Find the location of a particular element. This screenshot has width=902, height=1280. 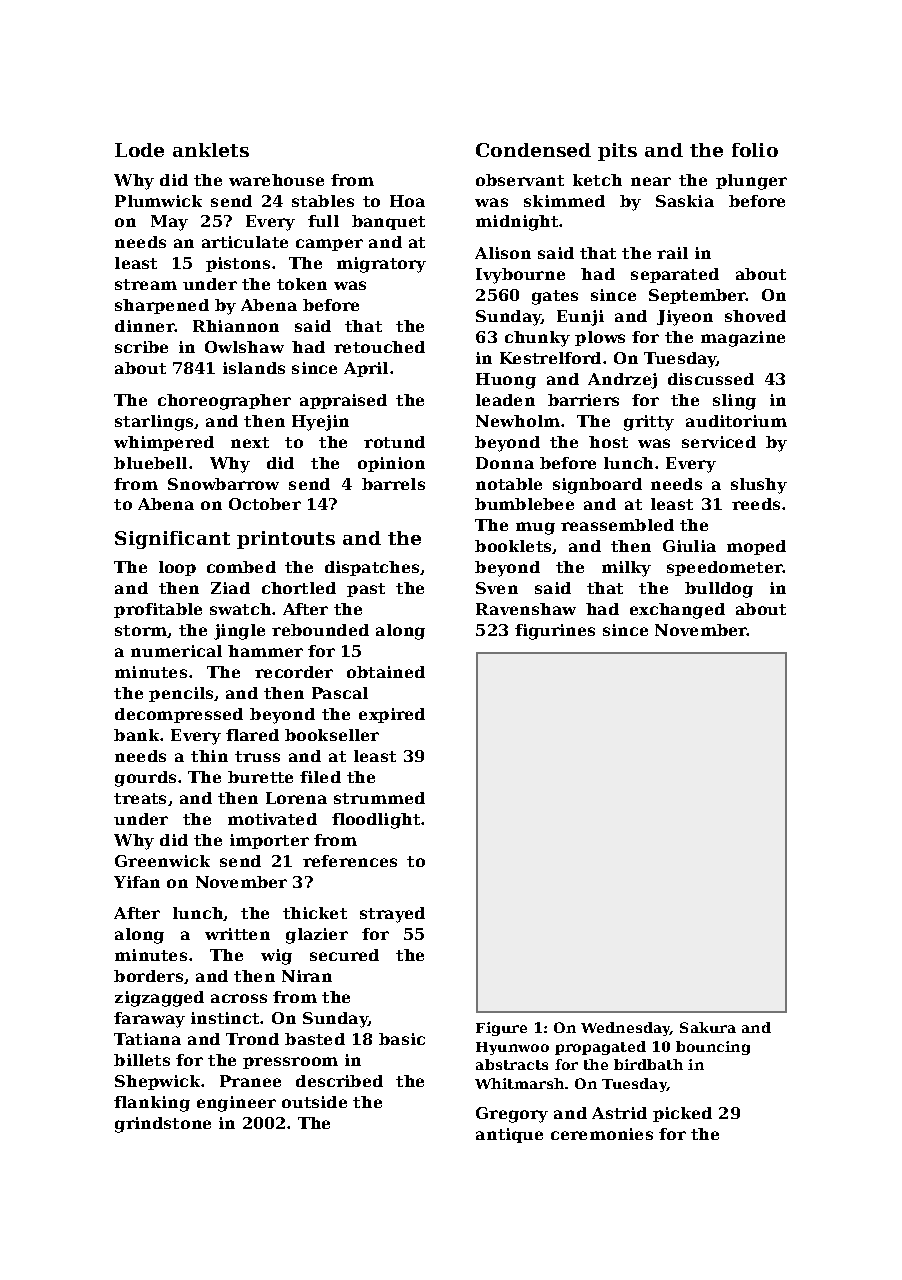

treats is located at coordinates (140, 798).
